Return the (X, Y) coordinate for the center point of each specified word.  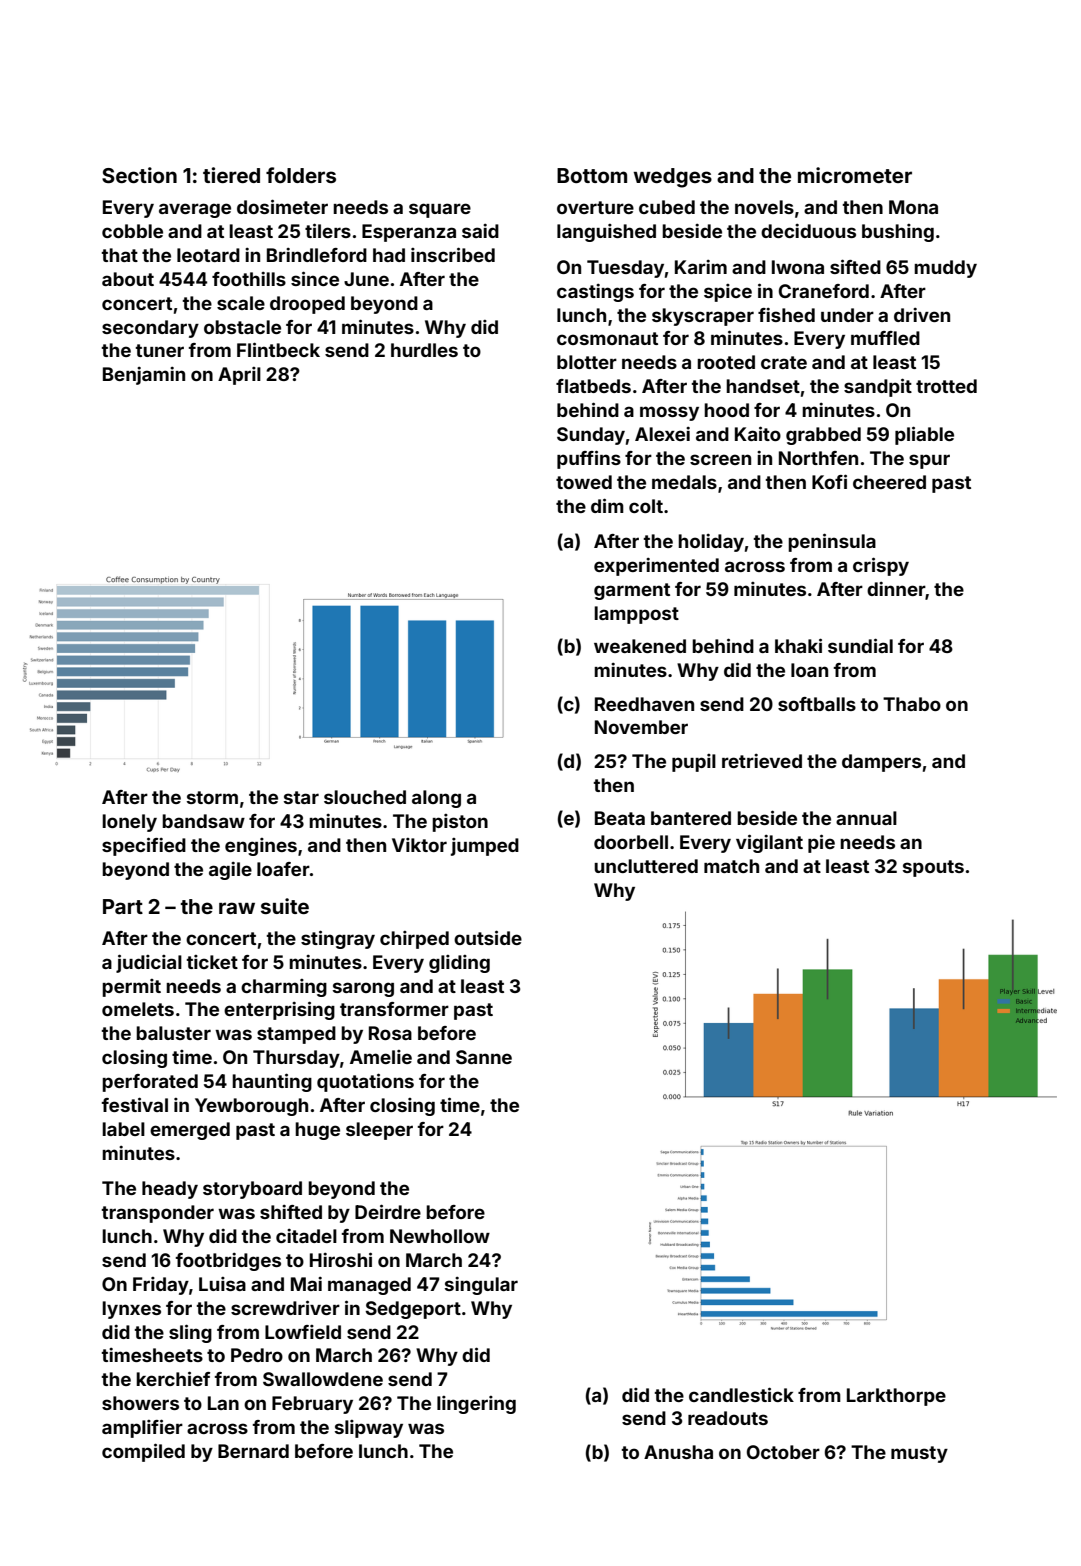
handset (763, 386)
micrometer (855, 175)
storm (212, 797)
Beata (620, 818)
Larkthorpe (896, 1397)
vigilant (769, 843)
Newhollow (440, 1236)
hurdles (424, 350)
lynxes (131, 1310)
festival (135, 1104)
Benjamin (144, 376)
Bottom (592, 175)
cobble (132, 231)
